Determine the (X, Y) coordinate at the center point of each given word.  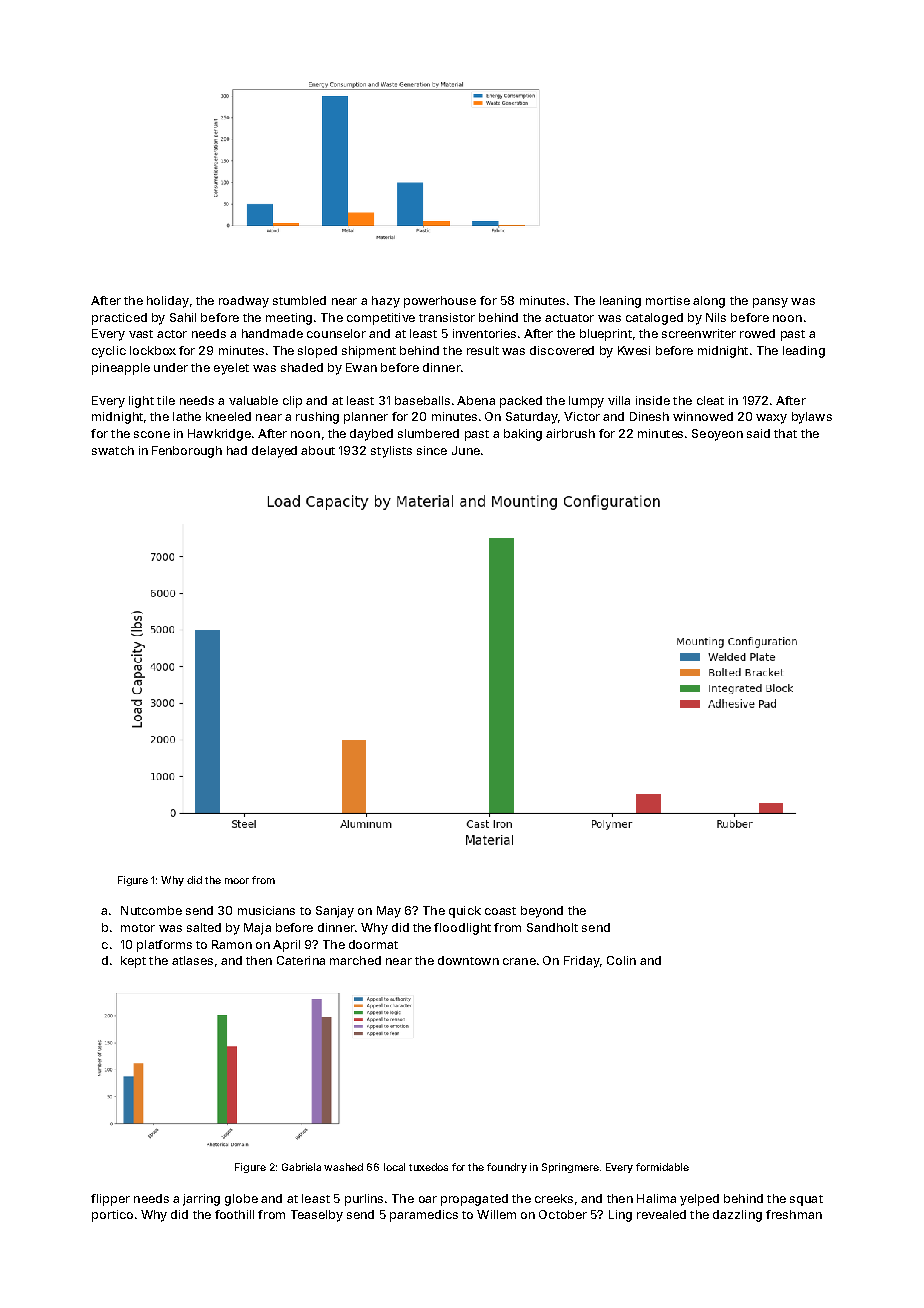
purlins (364, 1200)
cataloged (654, 319)
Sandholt (552, 927)
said (758, 433)
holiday (168, 302)
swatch (113, 450)
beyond (542, 912)
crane (519, 961)
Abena (476, 400)
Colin (621, 960)
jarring (201, 1200)
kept (133, 962)
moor (237, 881)
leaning (620, 302)
